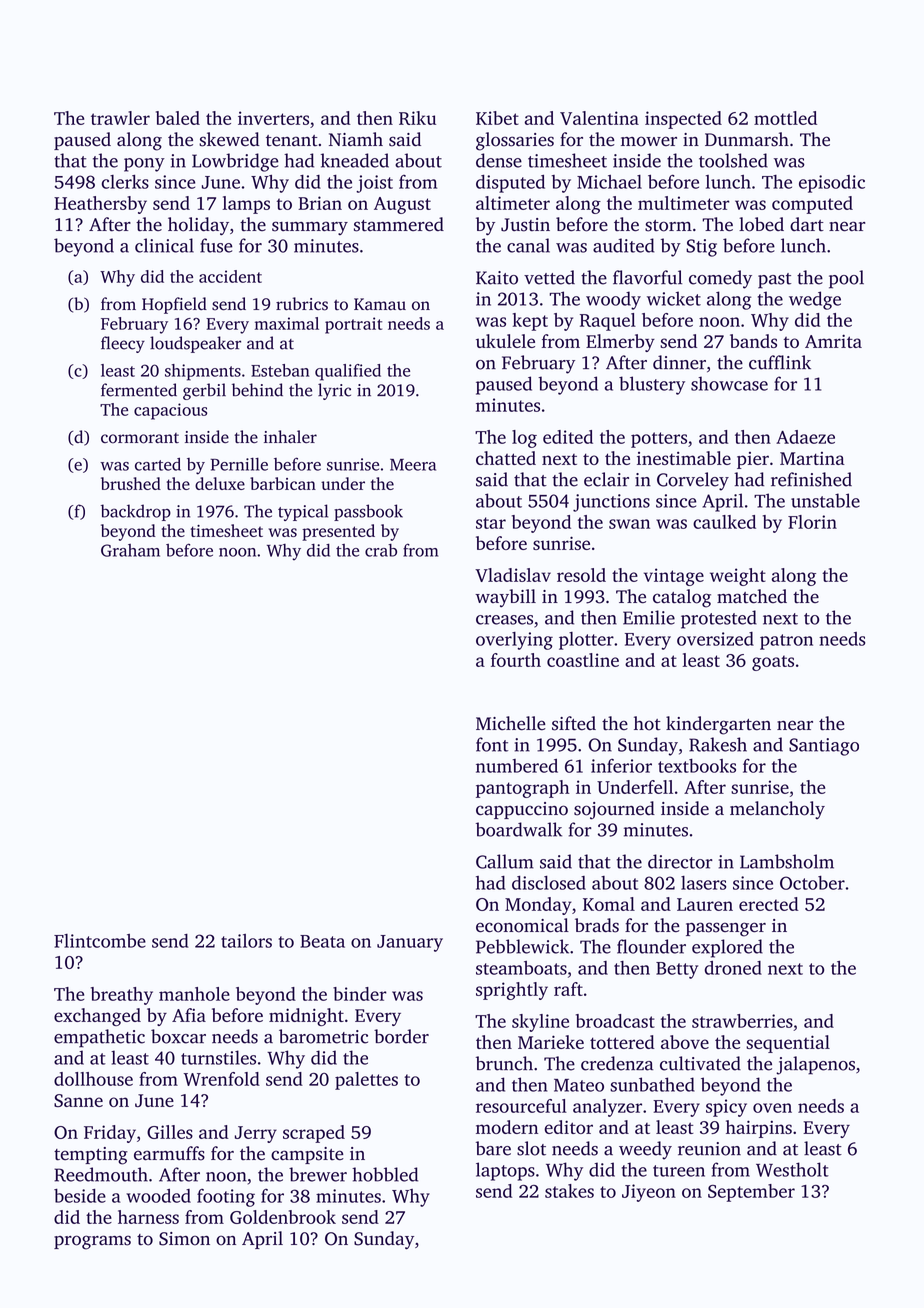  Describe the element at coordinates (549, 883) in the screenshot. I see `disclosed` at that location.
